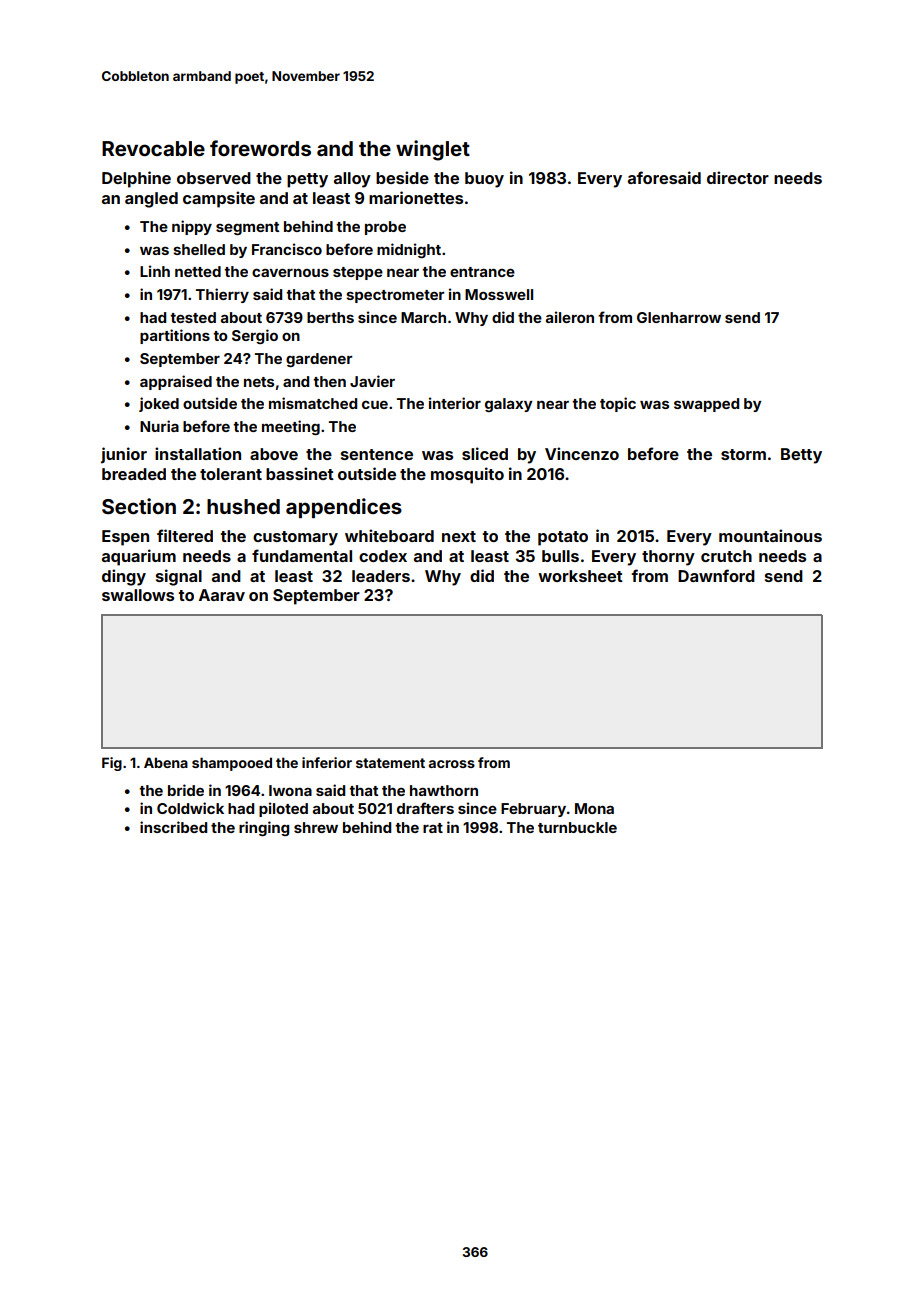 The width and height of the page is (924, 1314). What do you see at coordinates (679, 317) in the page?
I see `Glenharrow` at bounding box center [679, 317].
